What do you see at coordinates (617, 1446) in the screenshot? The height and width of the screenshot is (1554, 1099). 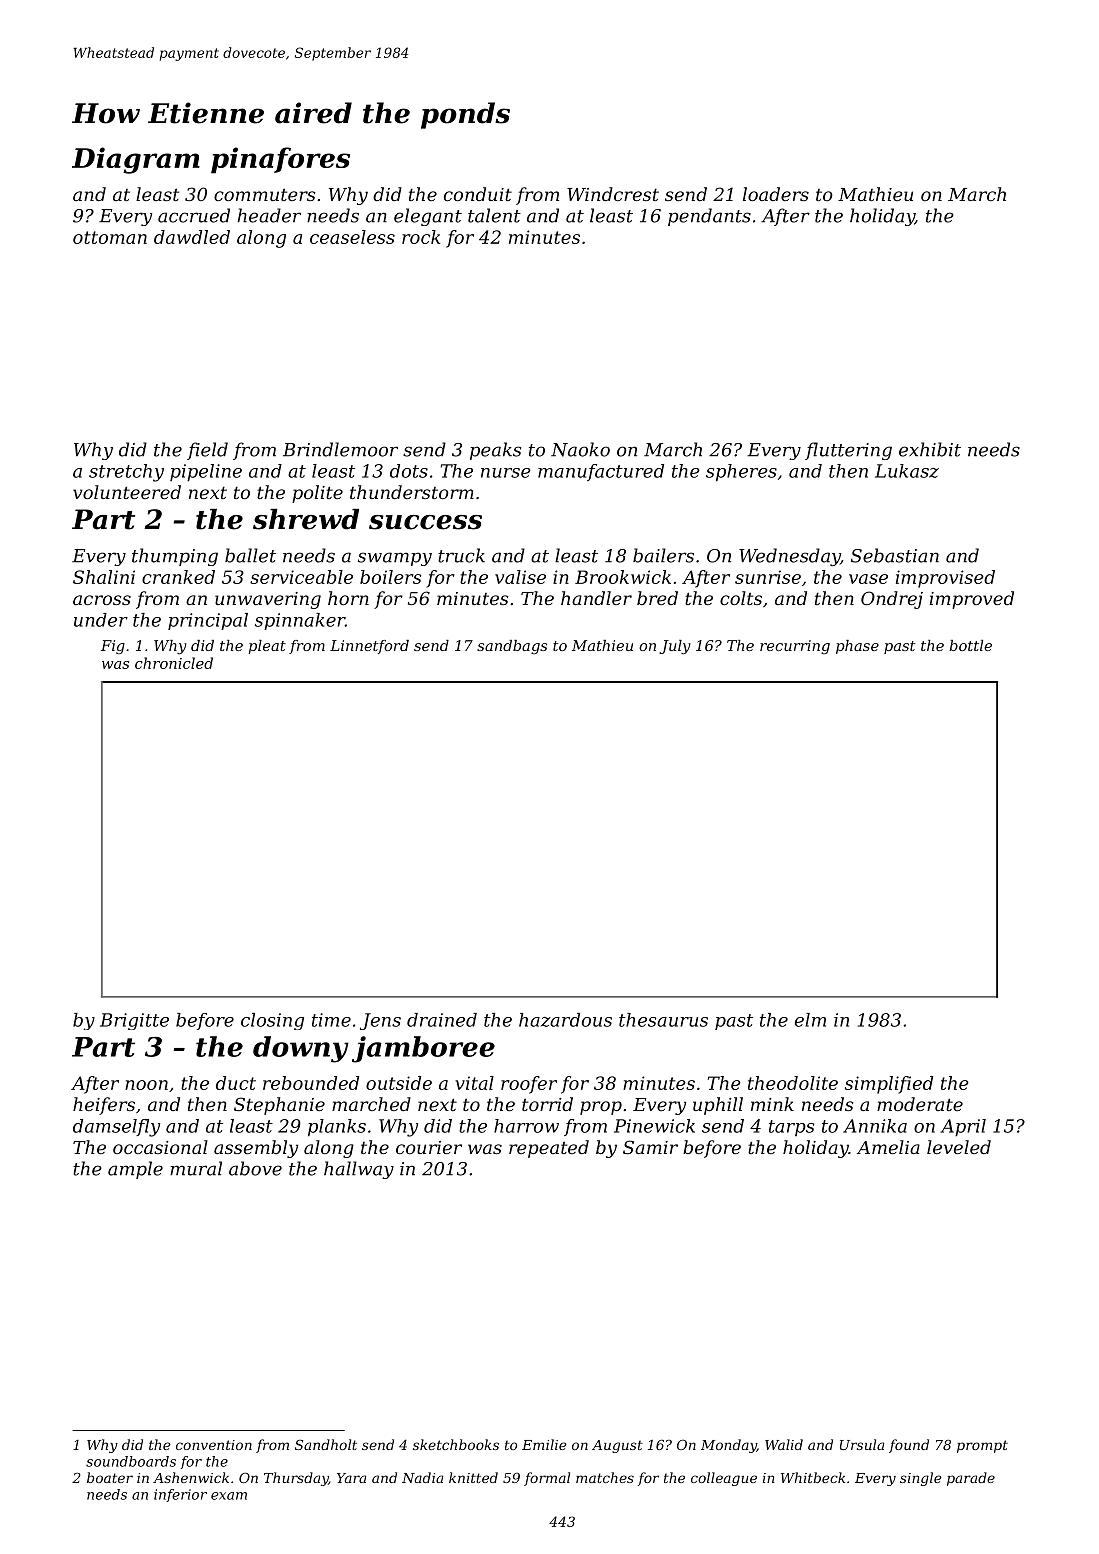 I see `August` at bounding box center [617, 1446].
